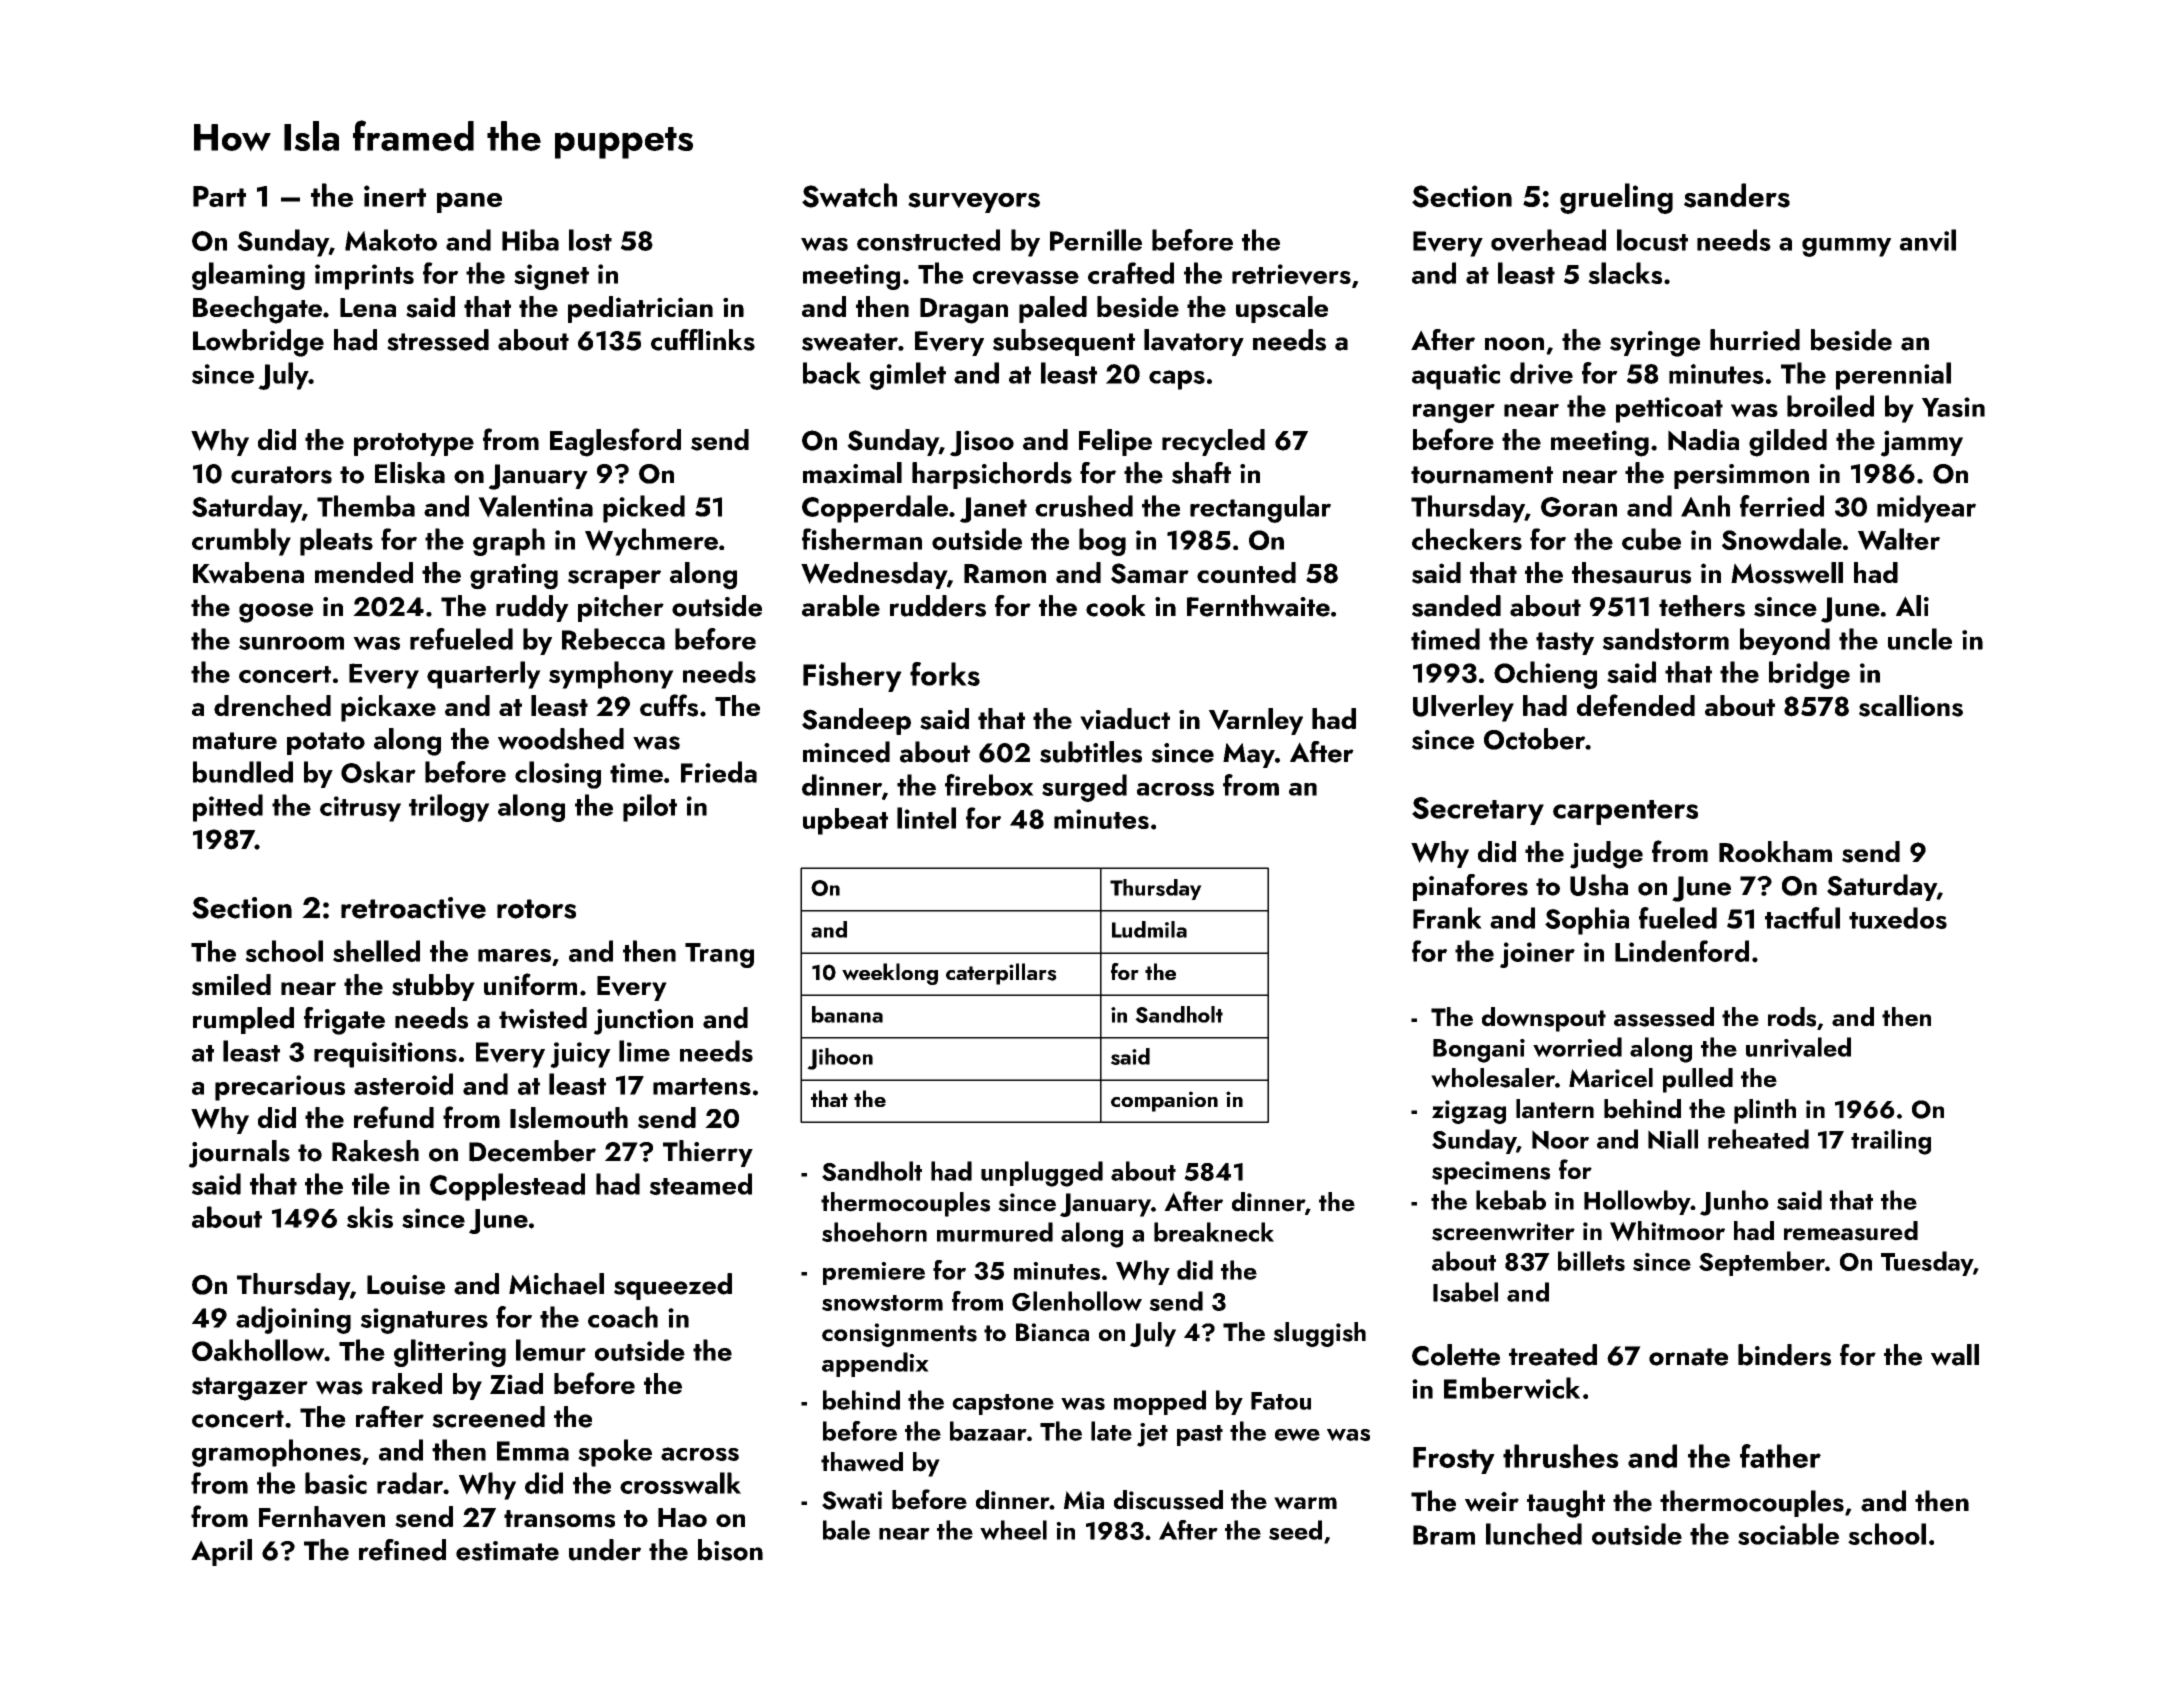 The width and height of the screenshot is (2178, 1683). Describe the element at coordinates (845, 821) in the screenshot. I see `upbeat` at that location.
